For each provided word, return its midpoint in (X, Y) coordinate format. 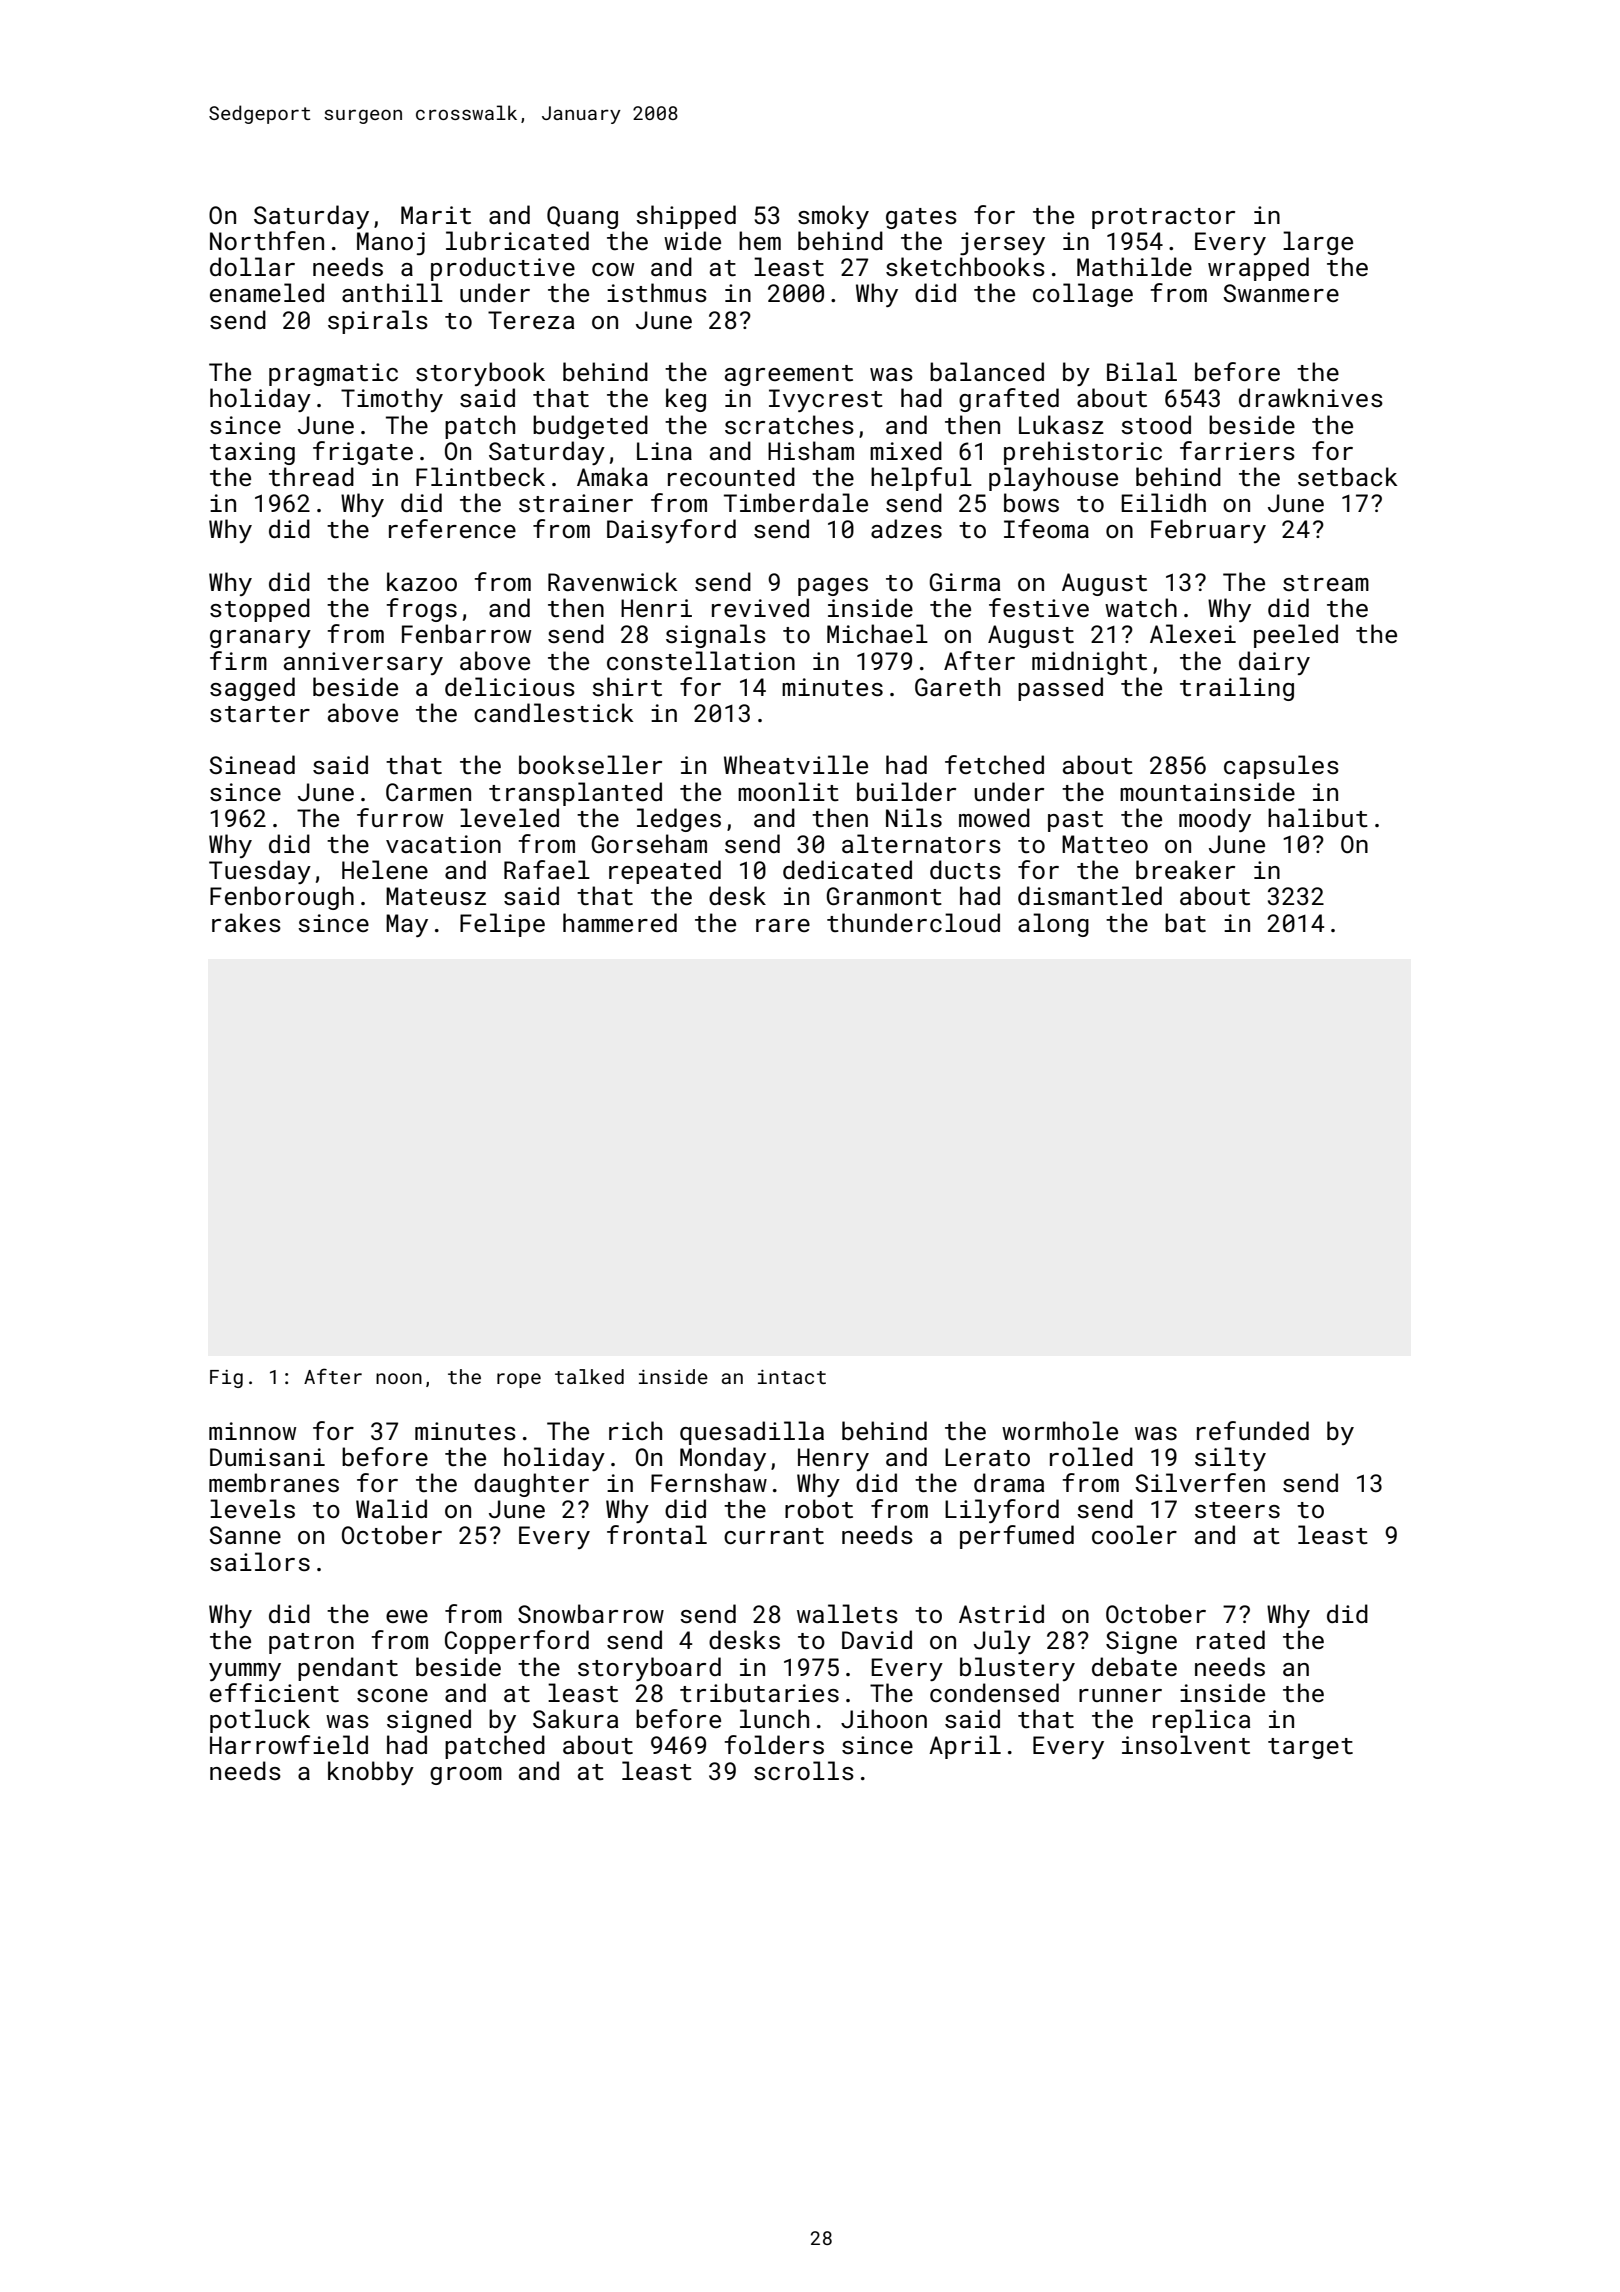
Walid (391, 1508)
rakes (246, 922)
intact (792, 1377)
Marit (436, 215)
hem (760, 240)
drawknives (1311, 397)
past (1075, 821)
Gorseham (649, 843)
